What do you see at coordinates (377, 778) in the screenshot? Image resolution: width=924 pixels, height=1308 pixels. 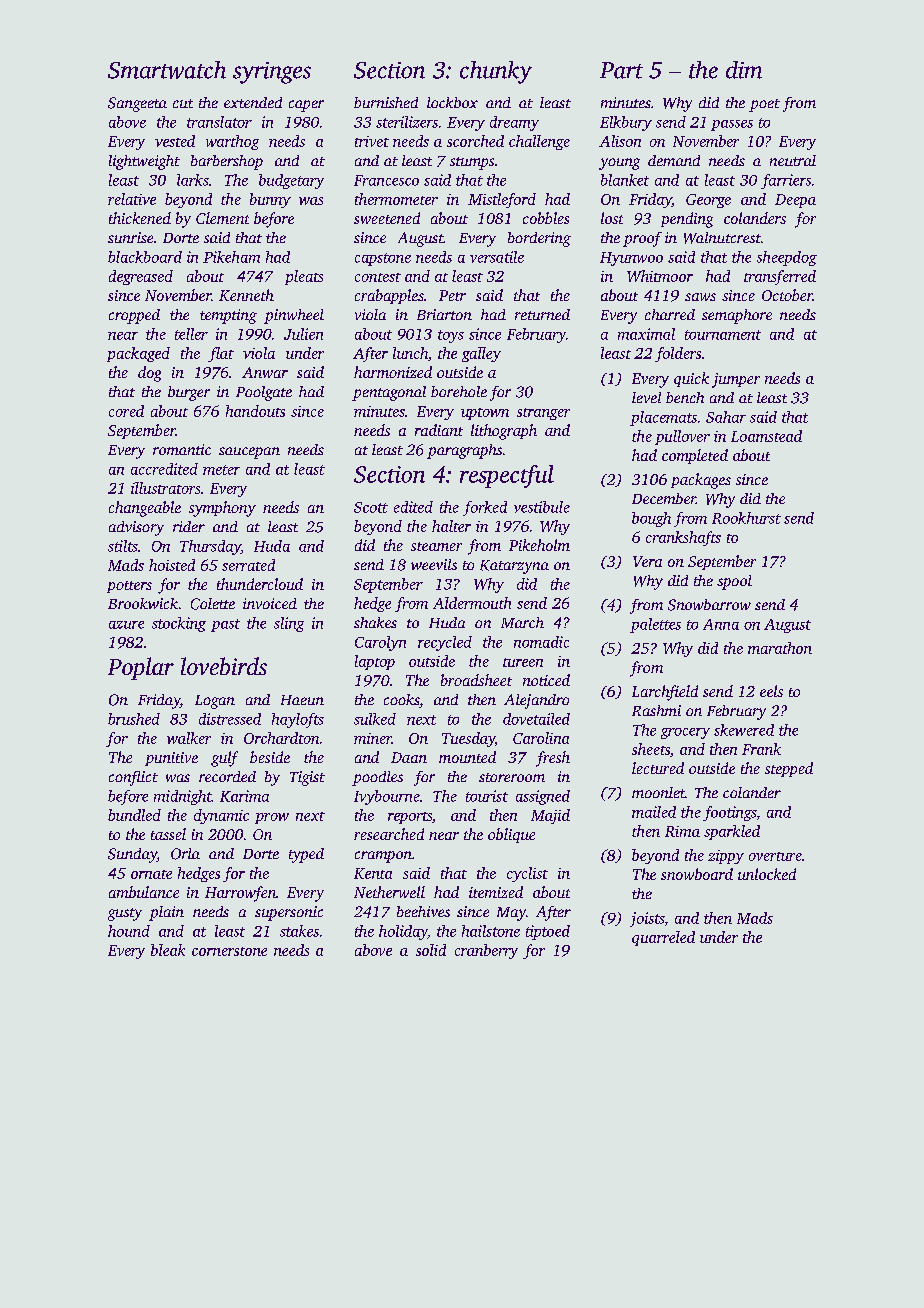 I see `poodles` at bounding box center [377, 778].
